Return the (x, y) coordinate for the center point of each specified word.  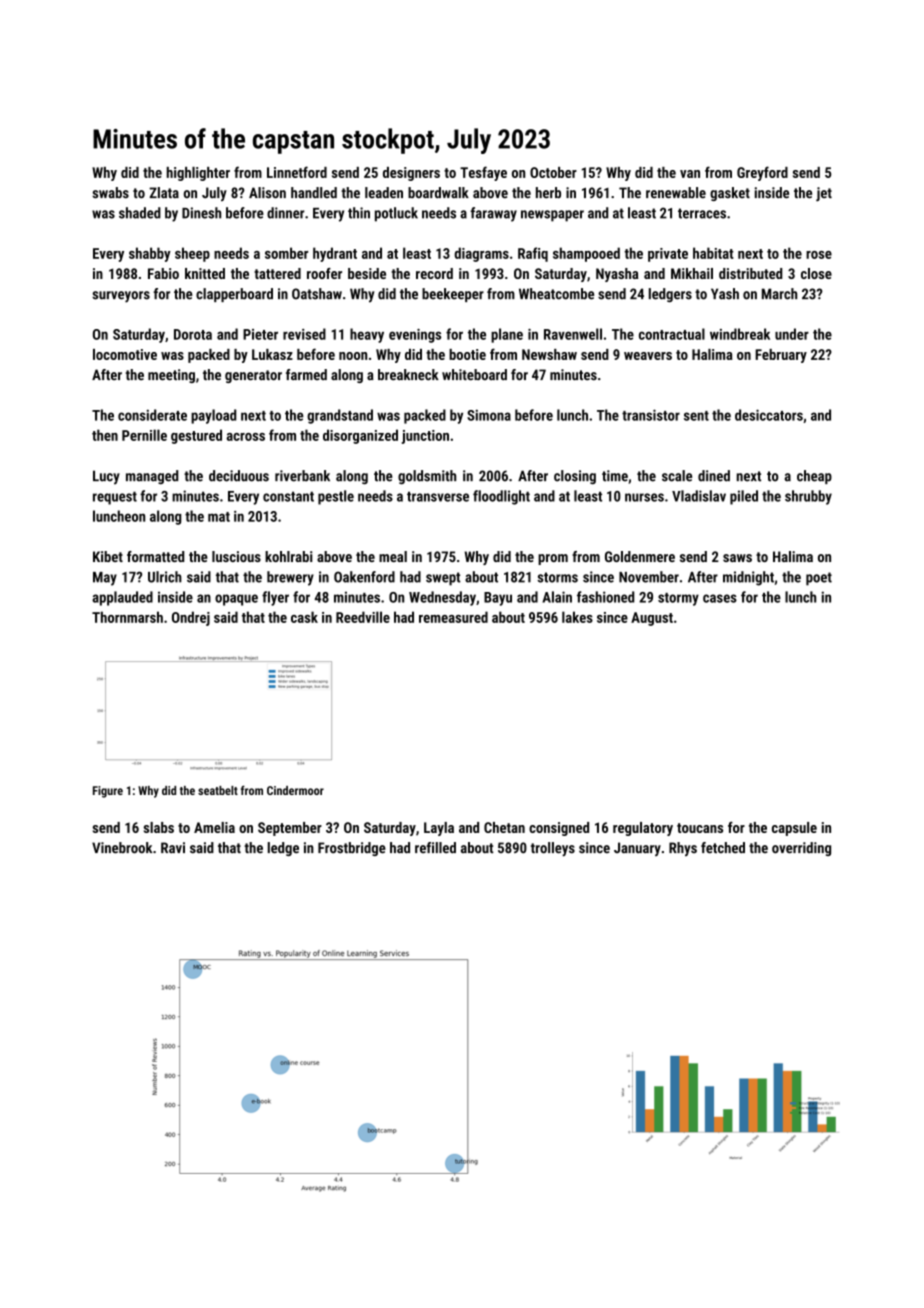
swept (443, 579)
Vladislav (699, 496)
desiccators (769, 415)
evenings (415, 336)
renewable (676, 193)
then (105, 435)
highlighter (198, 174)
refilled (435, 847)
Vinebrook (122, 848)
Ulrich (165, 577)
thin (359, 213)
